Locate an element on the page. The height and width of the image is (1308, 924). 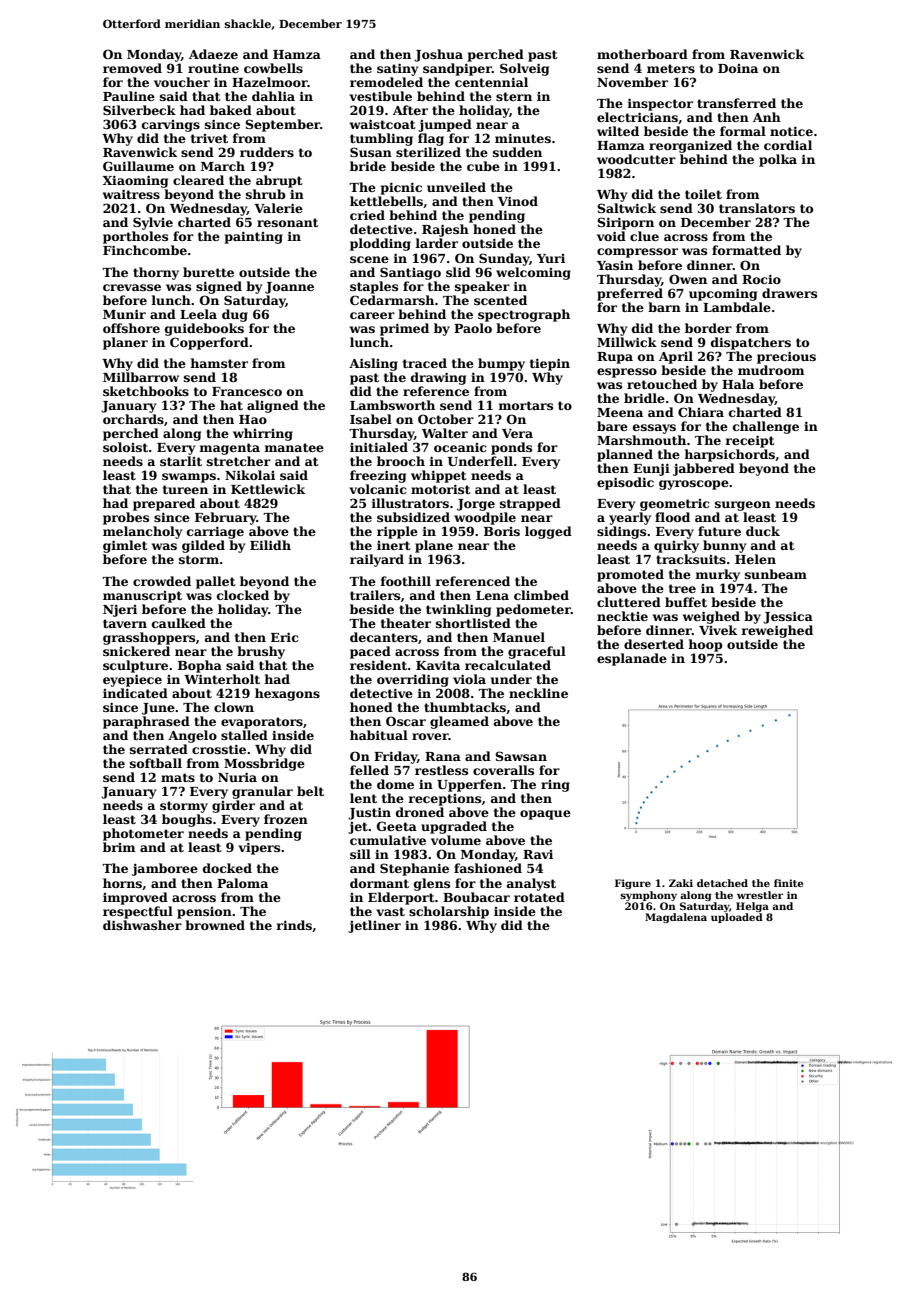
rudders is located at coordinates (267, 152).
